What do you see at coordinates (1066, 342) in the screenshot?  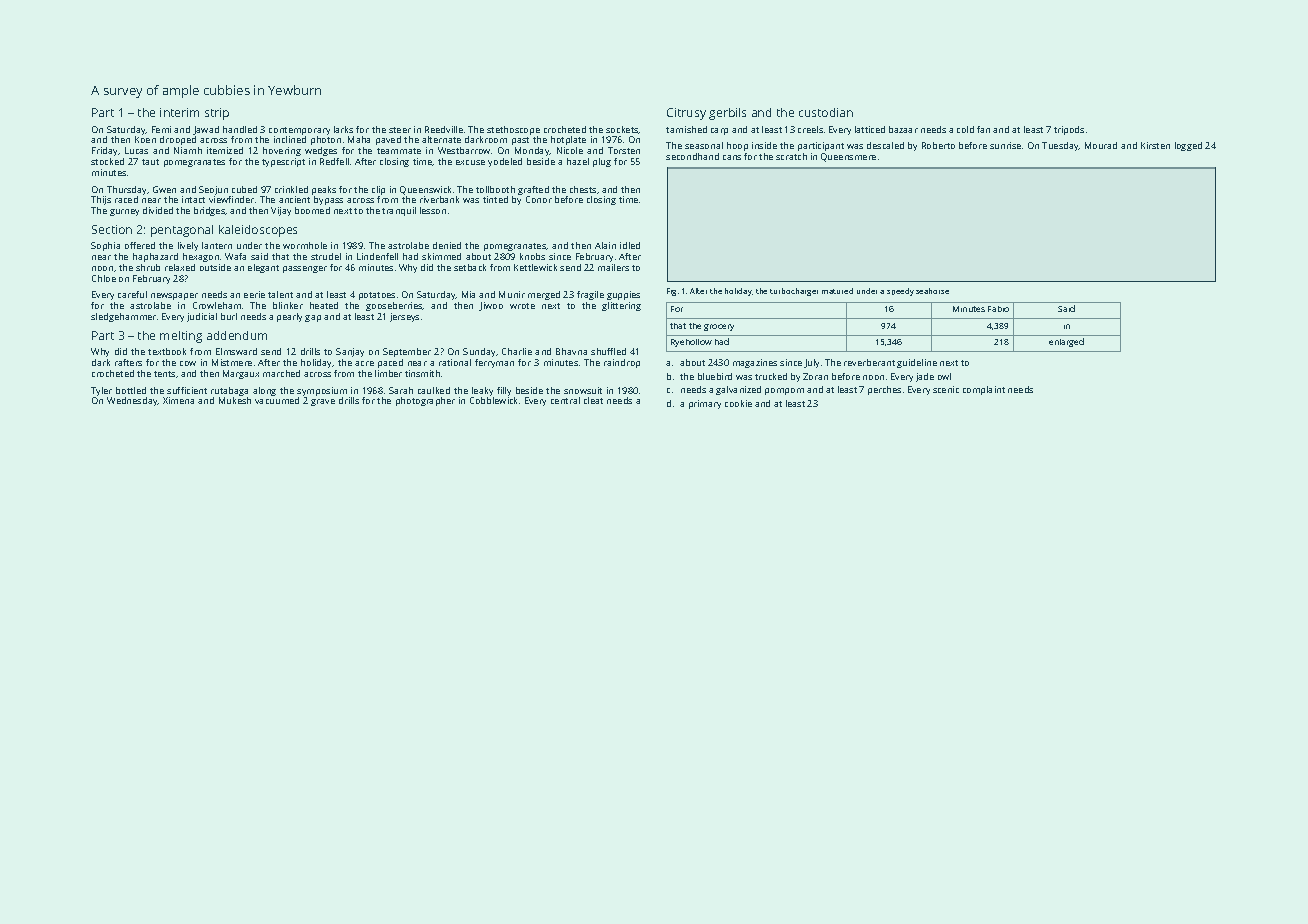 I see `enlarged` at bounding box center [1066, 342].
